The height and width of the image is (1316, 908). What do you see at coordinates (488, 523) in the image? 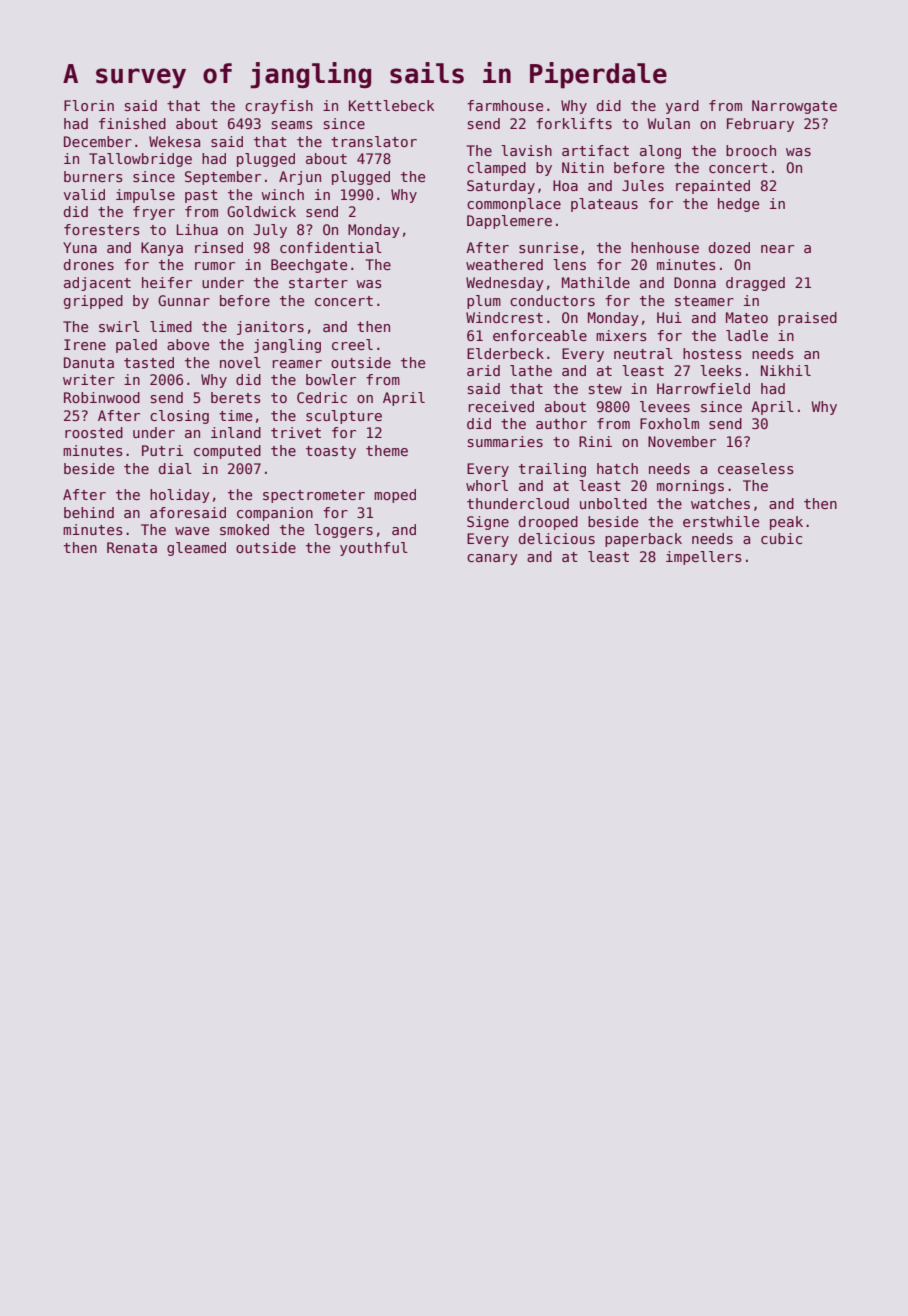
I see `Signe` at bounding box center [488, 523].
